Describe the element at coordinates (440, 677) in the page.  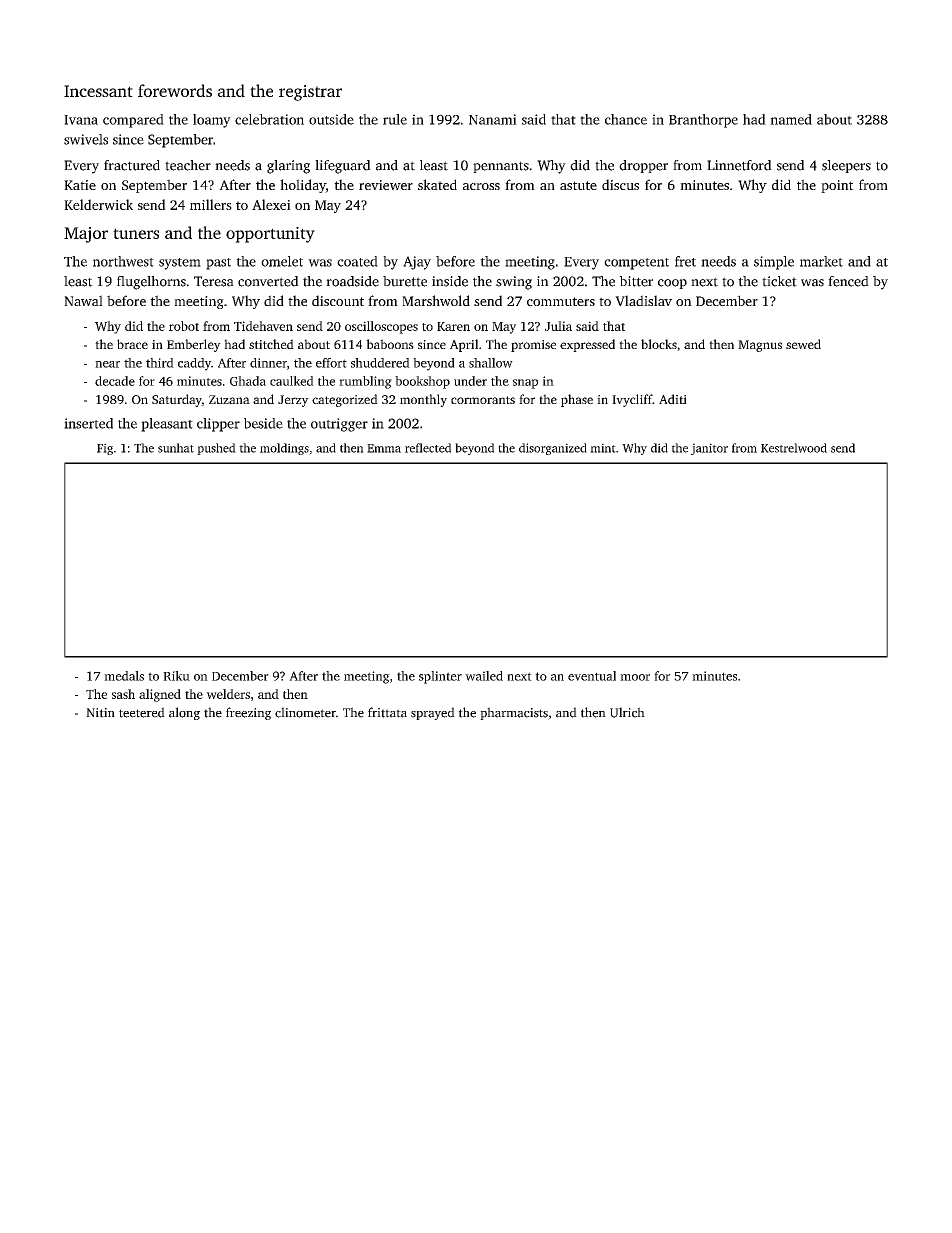
I see `splinter` at that location.
